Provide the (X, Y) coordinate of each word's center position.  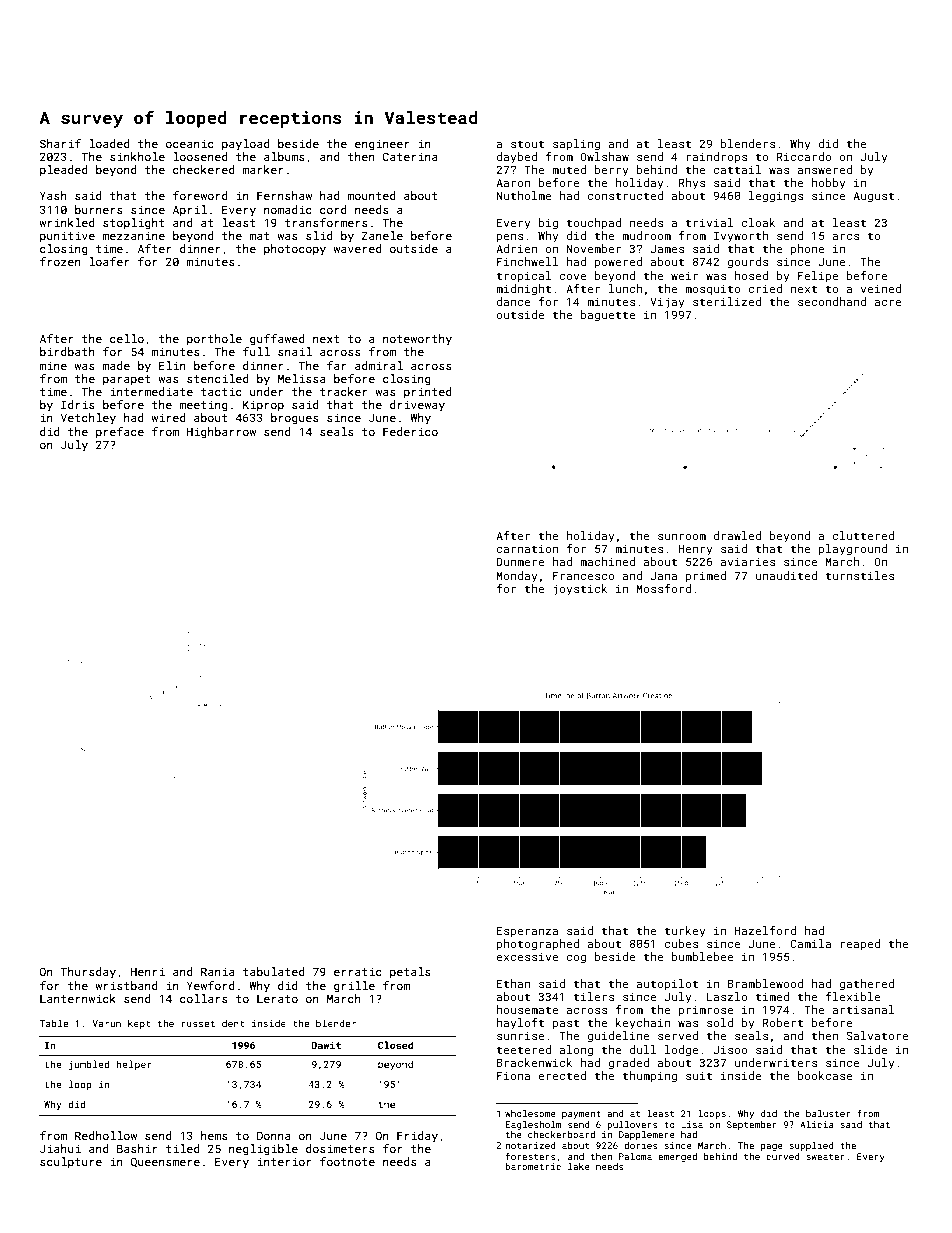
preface (120, 433)
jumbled (89, 1065)
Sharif (60, 143)
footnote (347, 1161)
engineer (382, 145)
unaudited (786, 575)
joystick (580, 590)
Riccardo (804, 156)
